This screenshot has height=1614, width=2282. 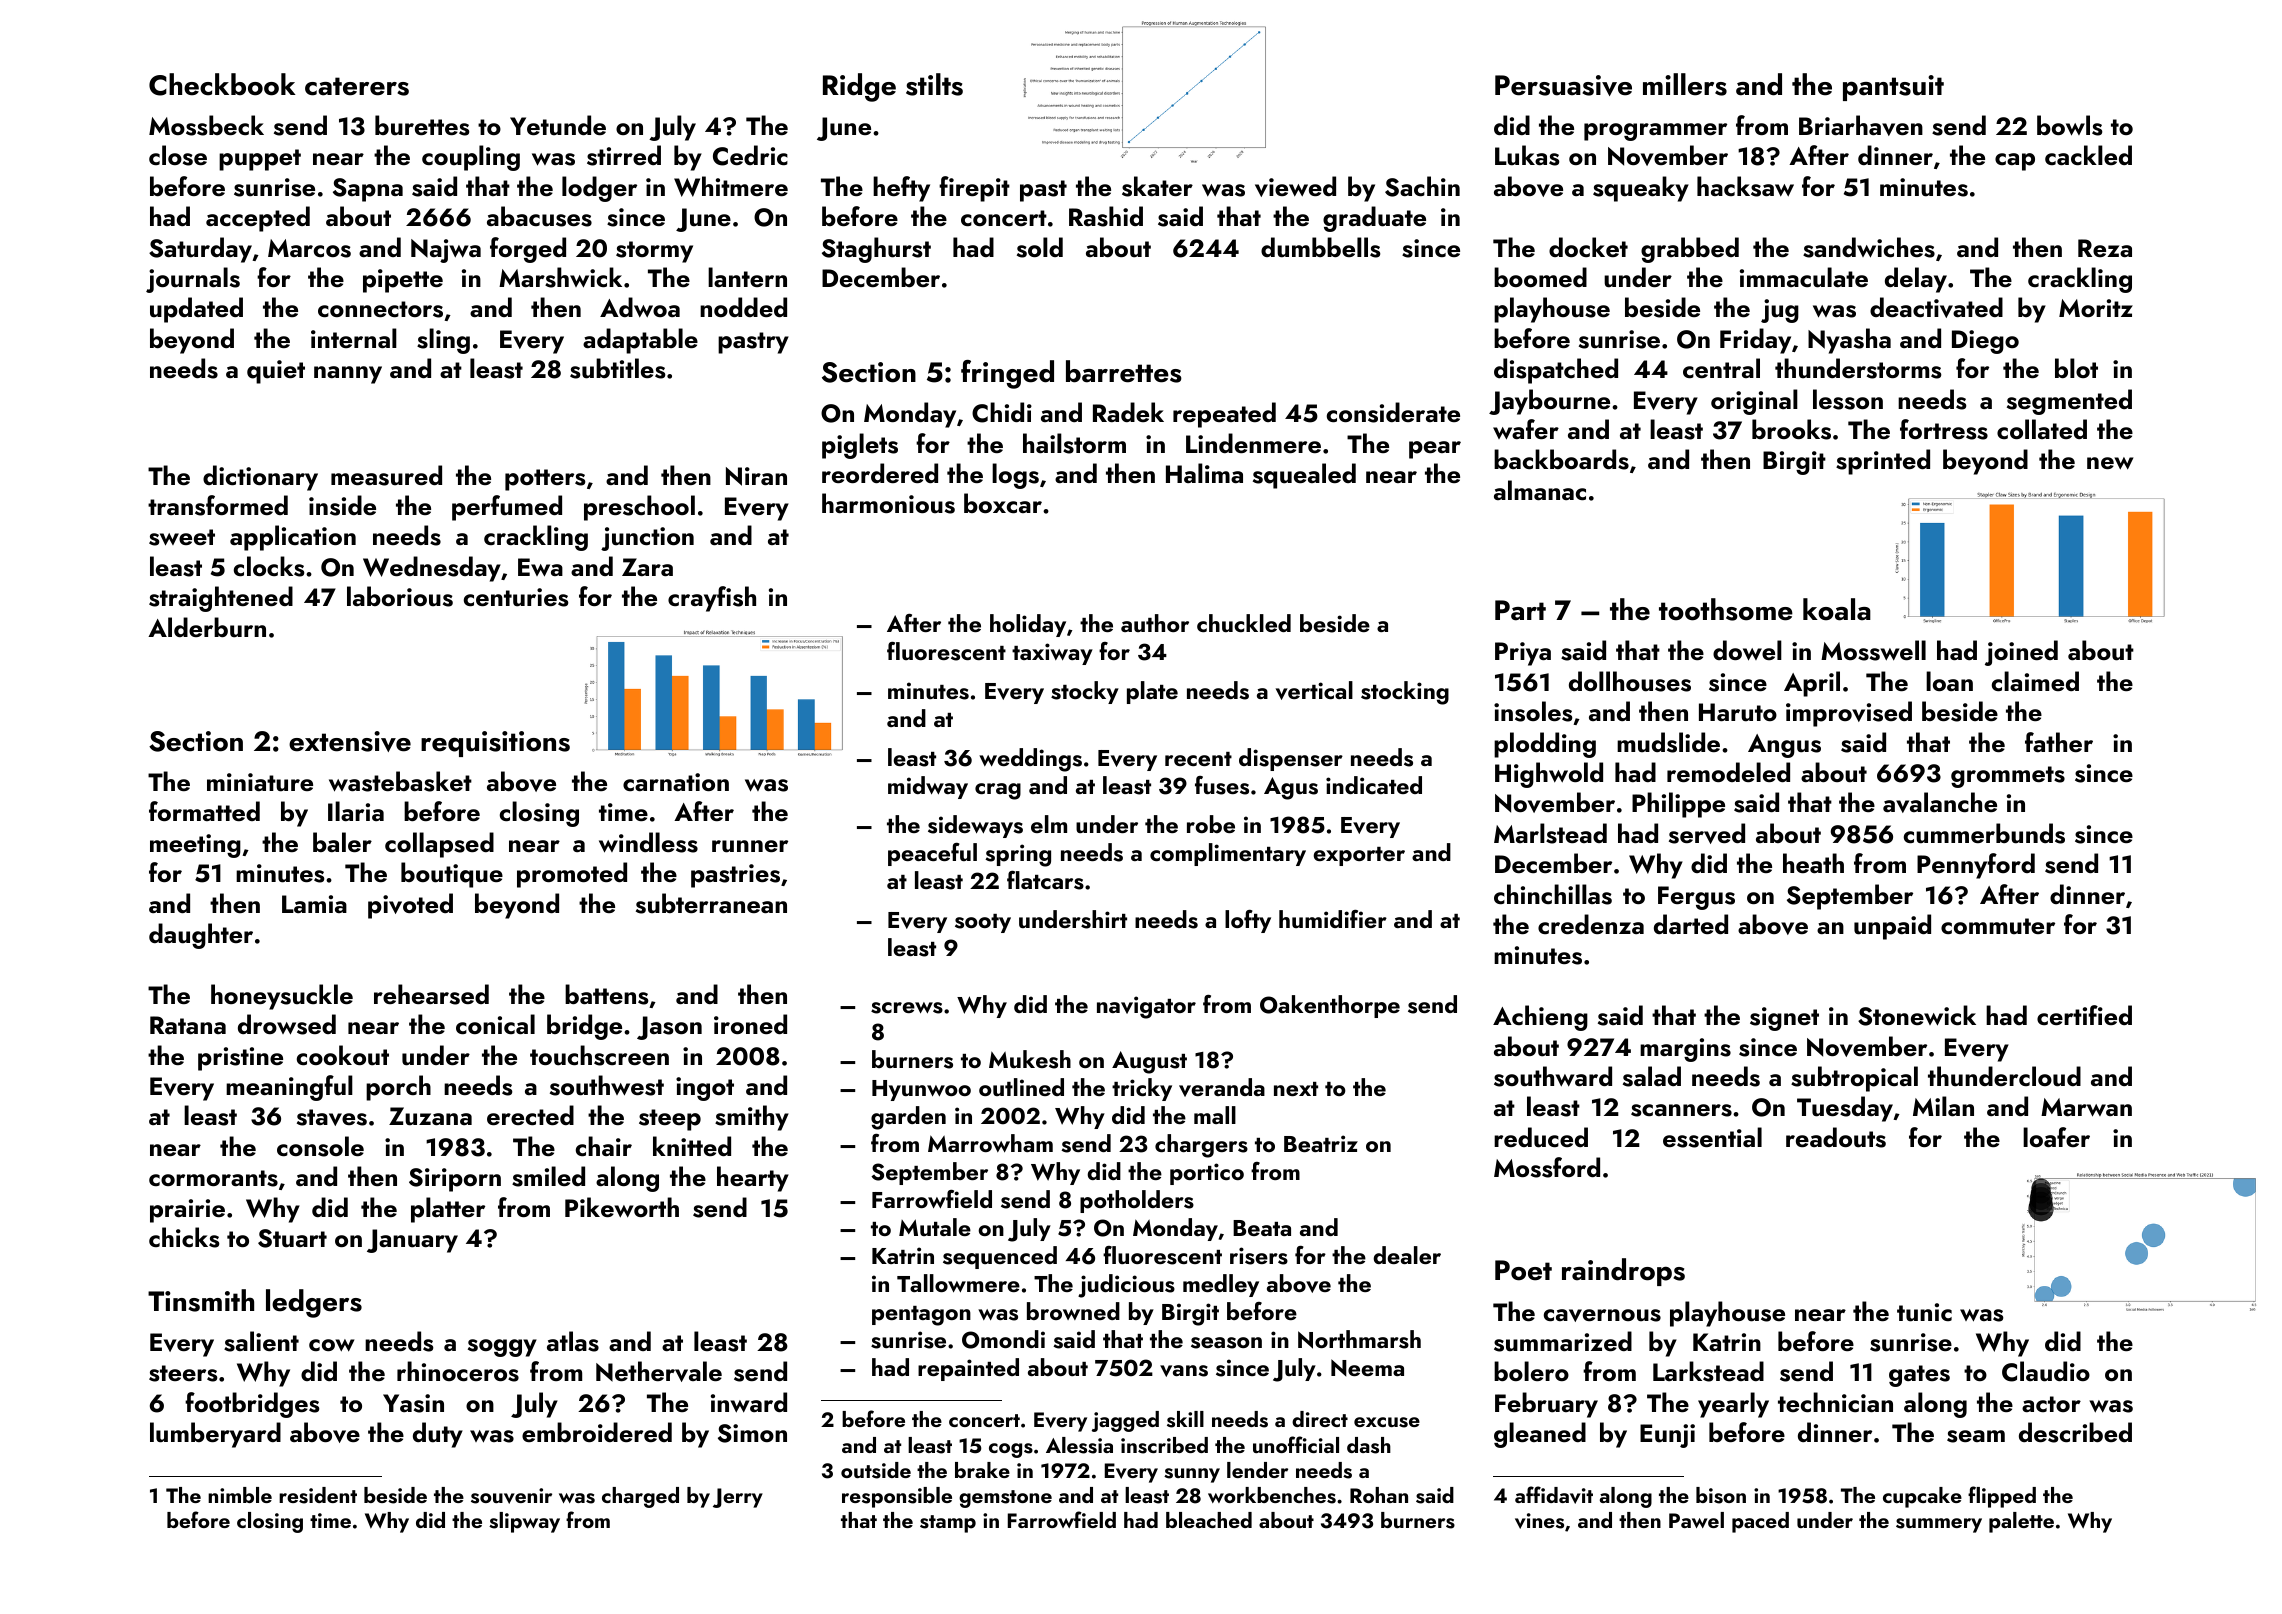 What do you see at coordinates (524, 1522) in the screenshot?
I see `slipway` at bounding box center [524, 1522].
